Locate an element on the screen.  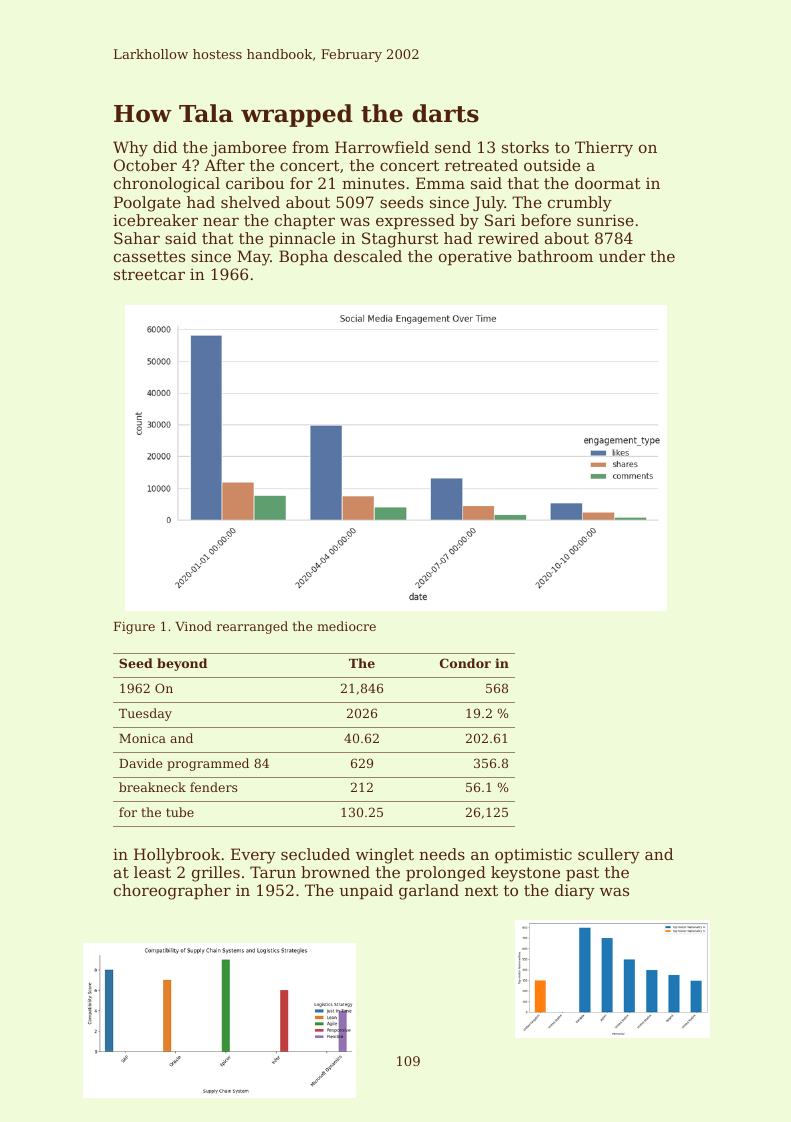
minutes is located at coordinates (373, 183).
